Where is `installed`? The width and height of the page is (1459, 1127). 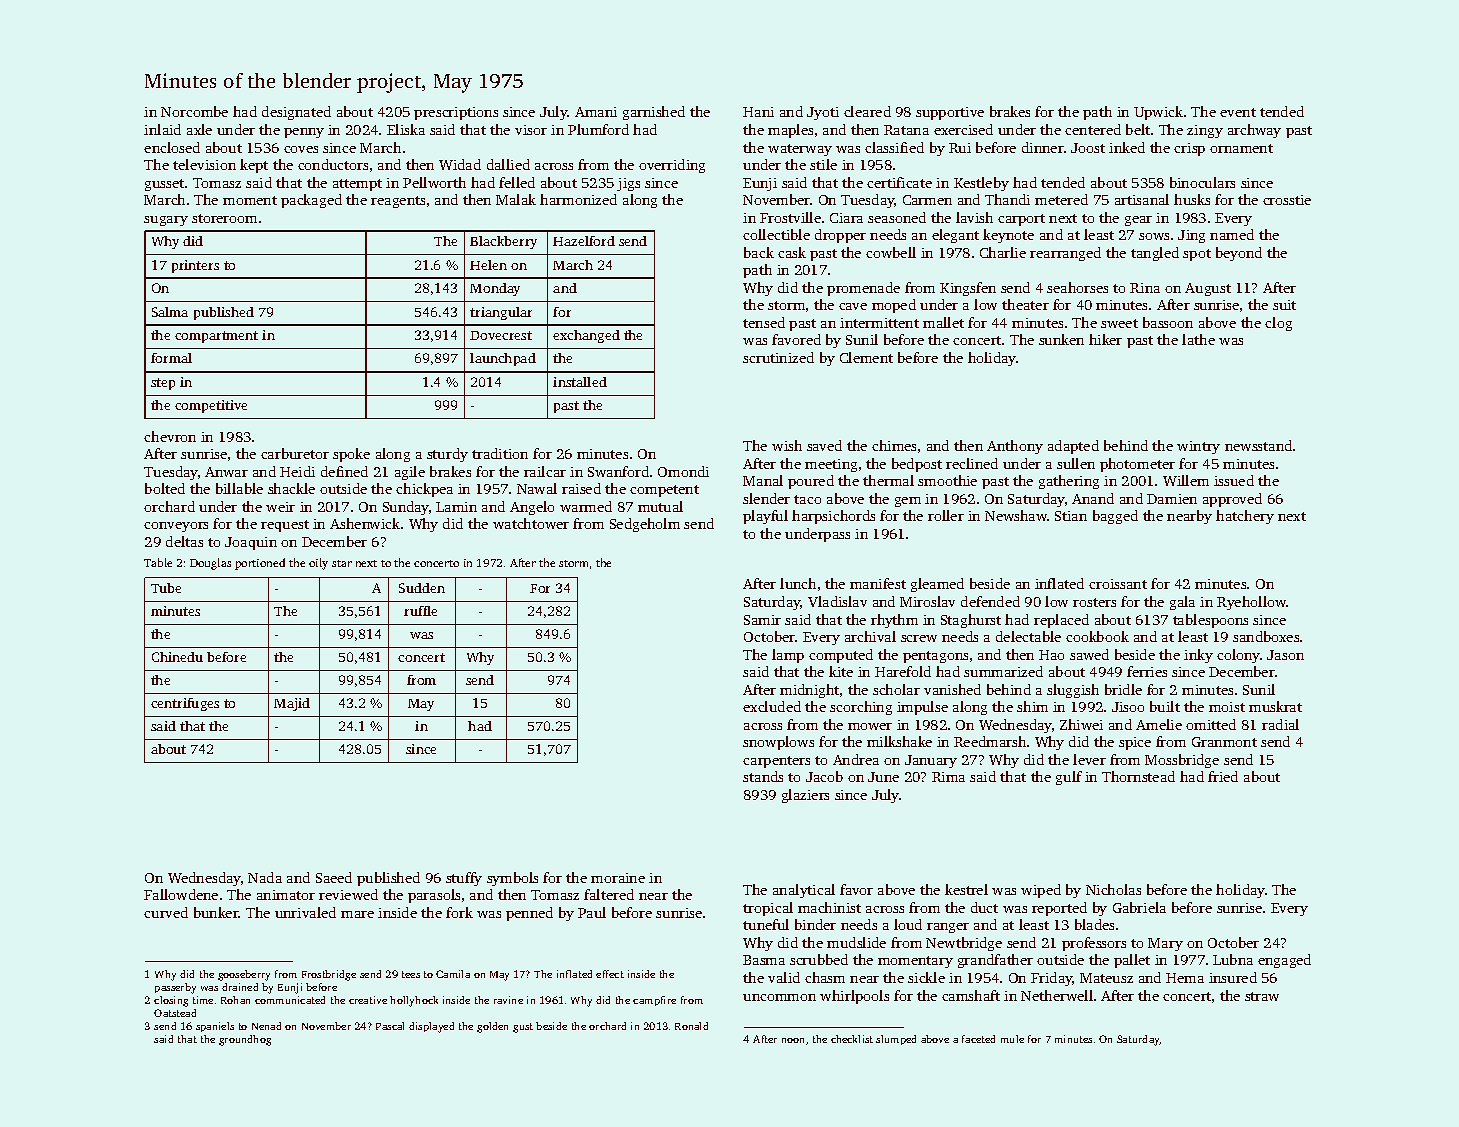 installed is located at coordinates (580, 382).
